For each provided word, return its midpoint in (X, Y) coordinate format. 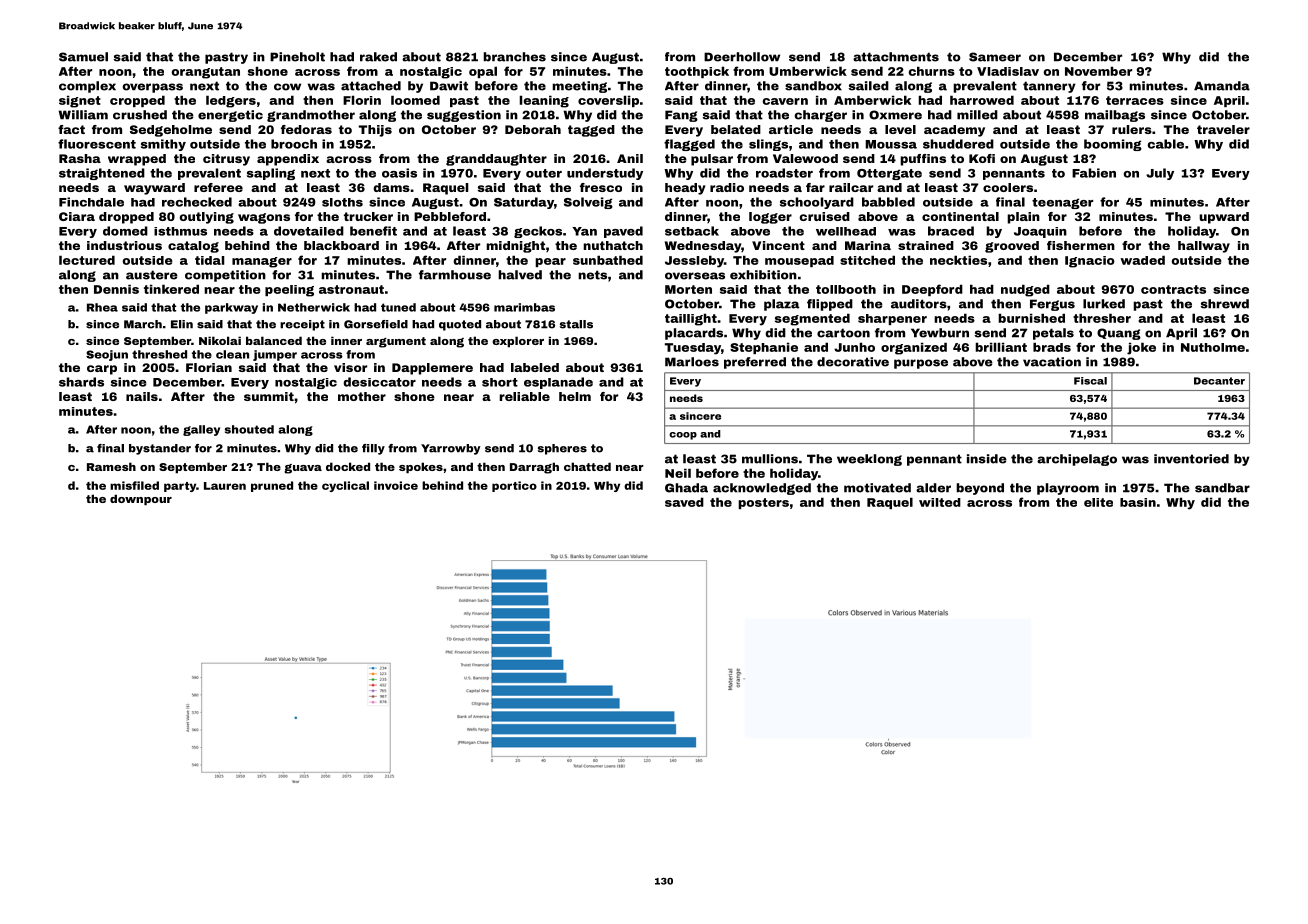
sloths (342, 202)
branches (514, 57)
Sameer (995, 57)
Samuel (83, 57)
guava (303, 469)
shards (81, 382)
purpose (921, 364)
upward (1224, 218)
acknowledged (762, 489)
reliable (524, 396)
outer (544, 173)
